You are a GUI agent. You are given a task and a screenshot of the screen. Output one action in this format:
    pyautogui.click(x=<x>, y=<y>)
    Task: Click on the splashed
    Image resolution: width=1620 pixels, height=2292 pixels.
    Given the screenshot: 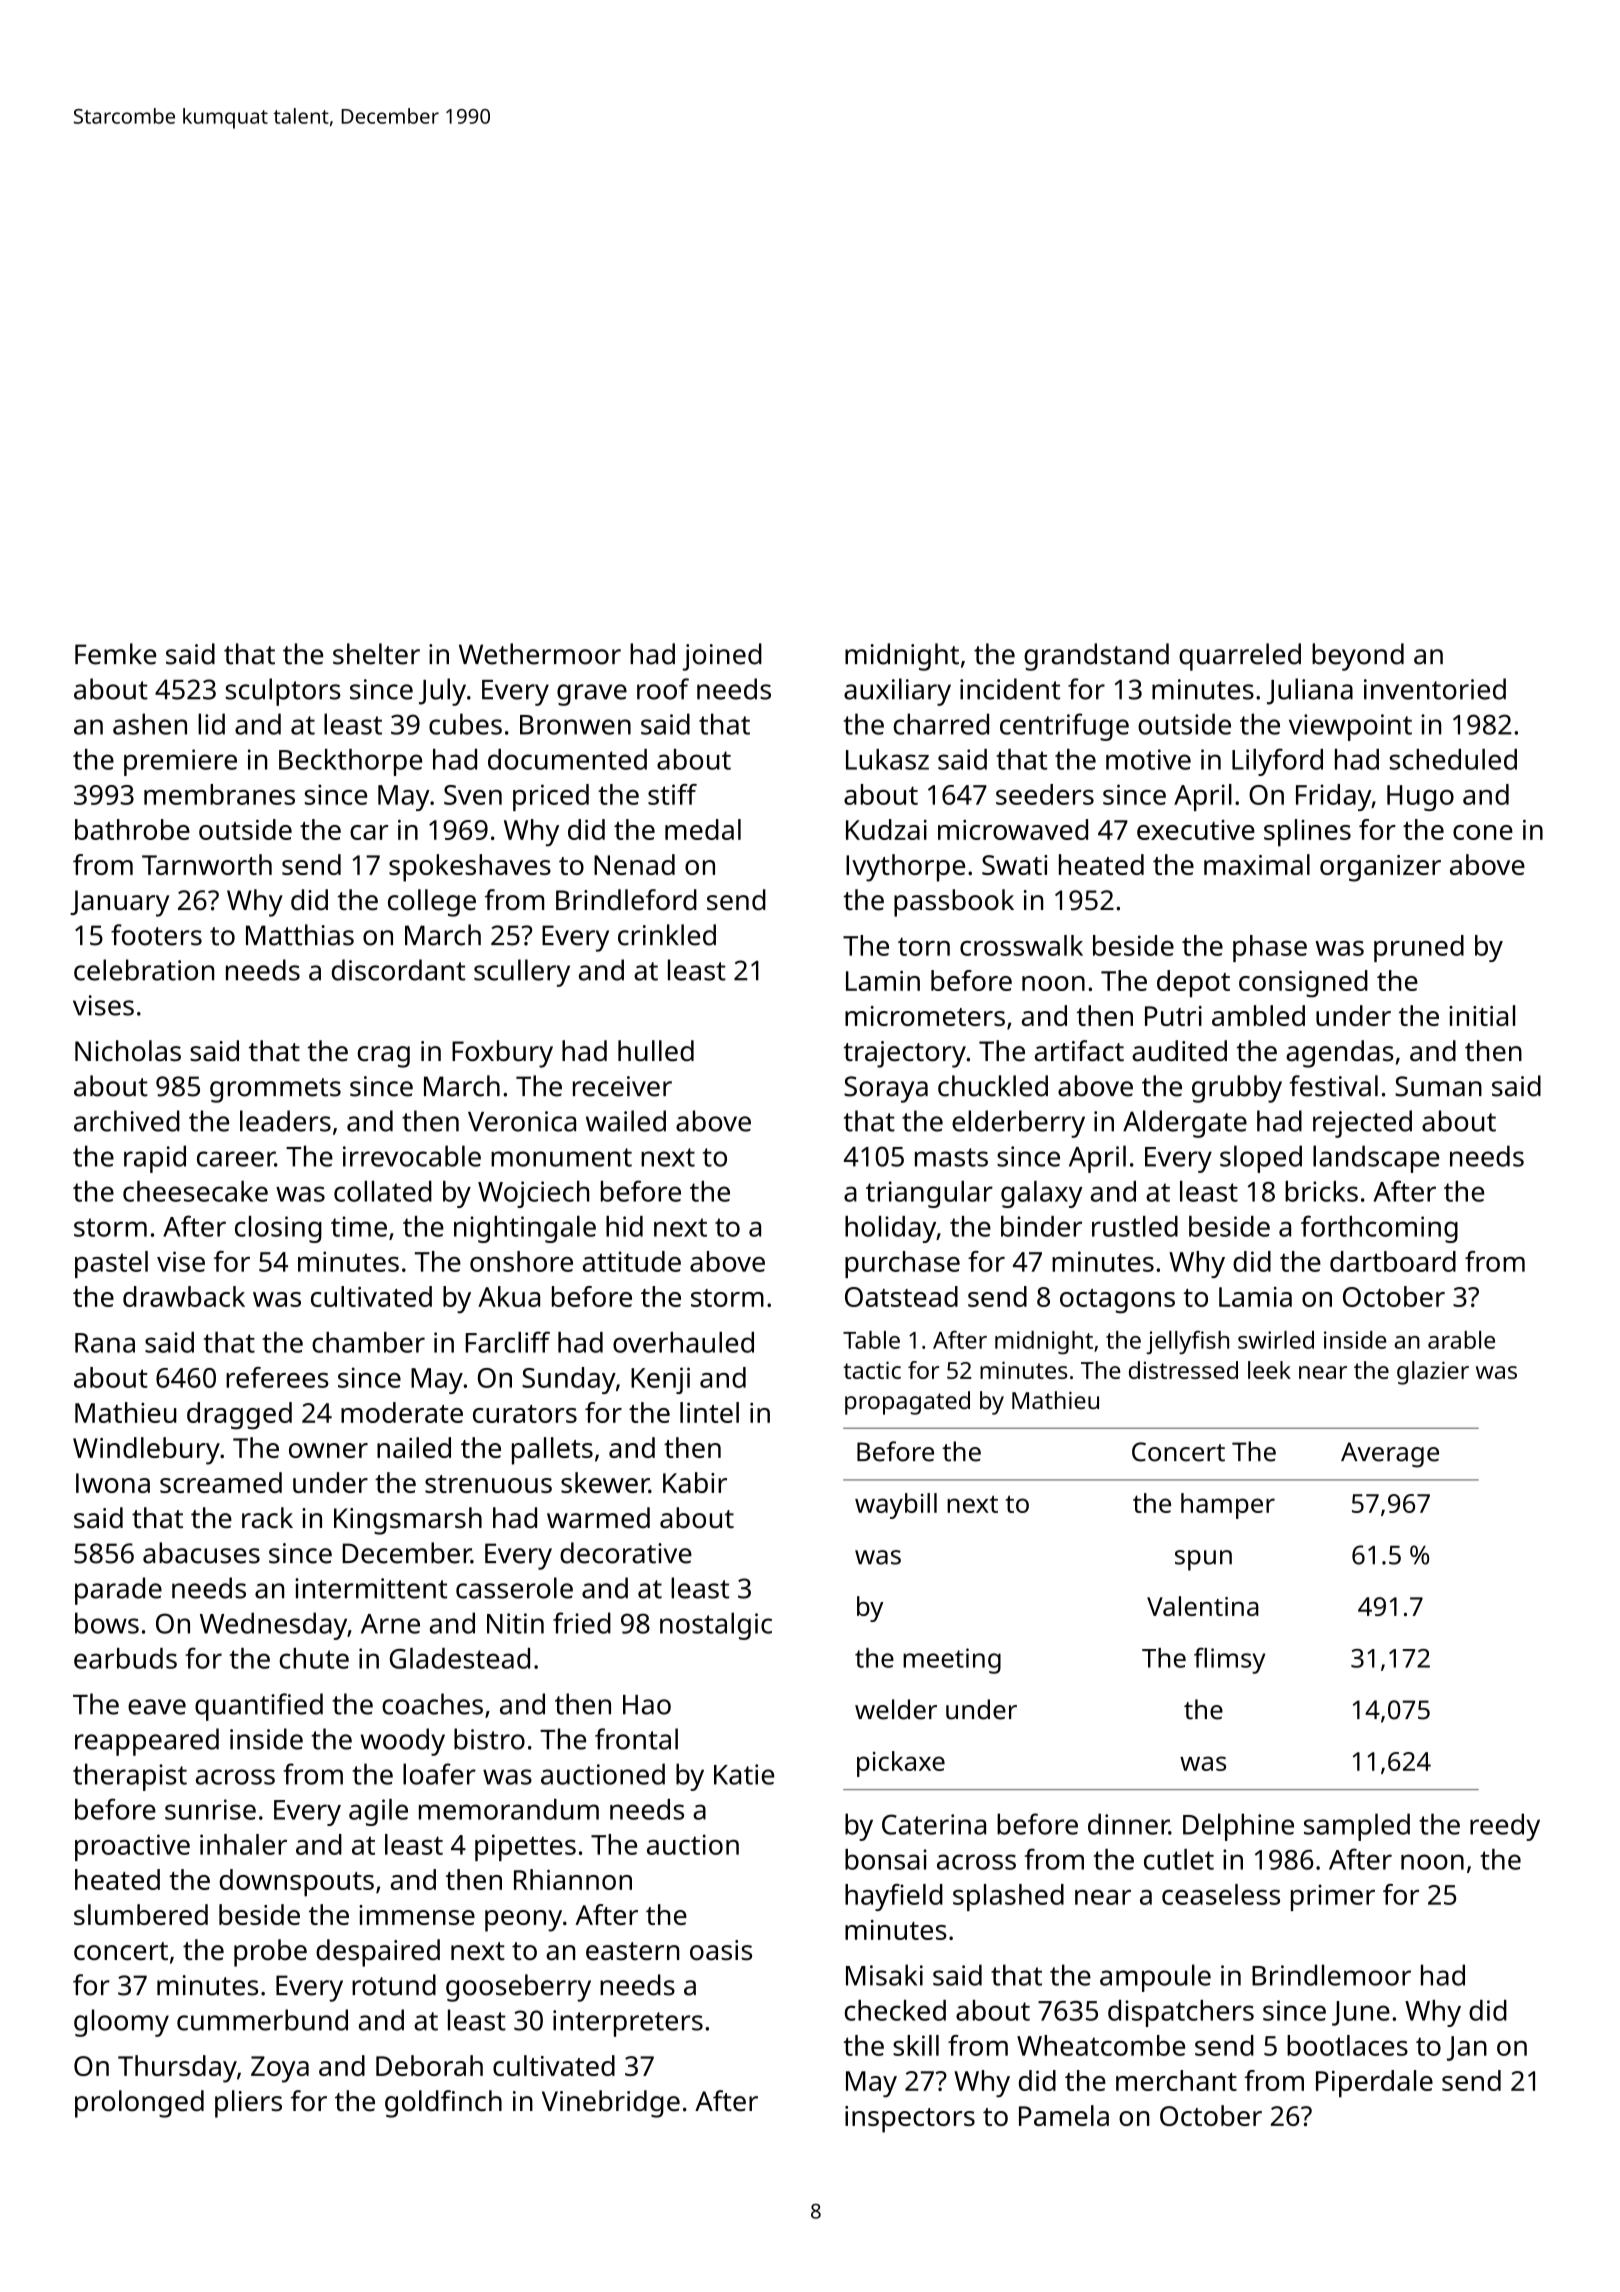 What is the action you would take?
    pyautogui.click(x=1008, y=1897)
